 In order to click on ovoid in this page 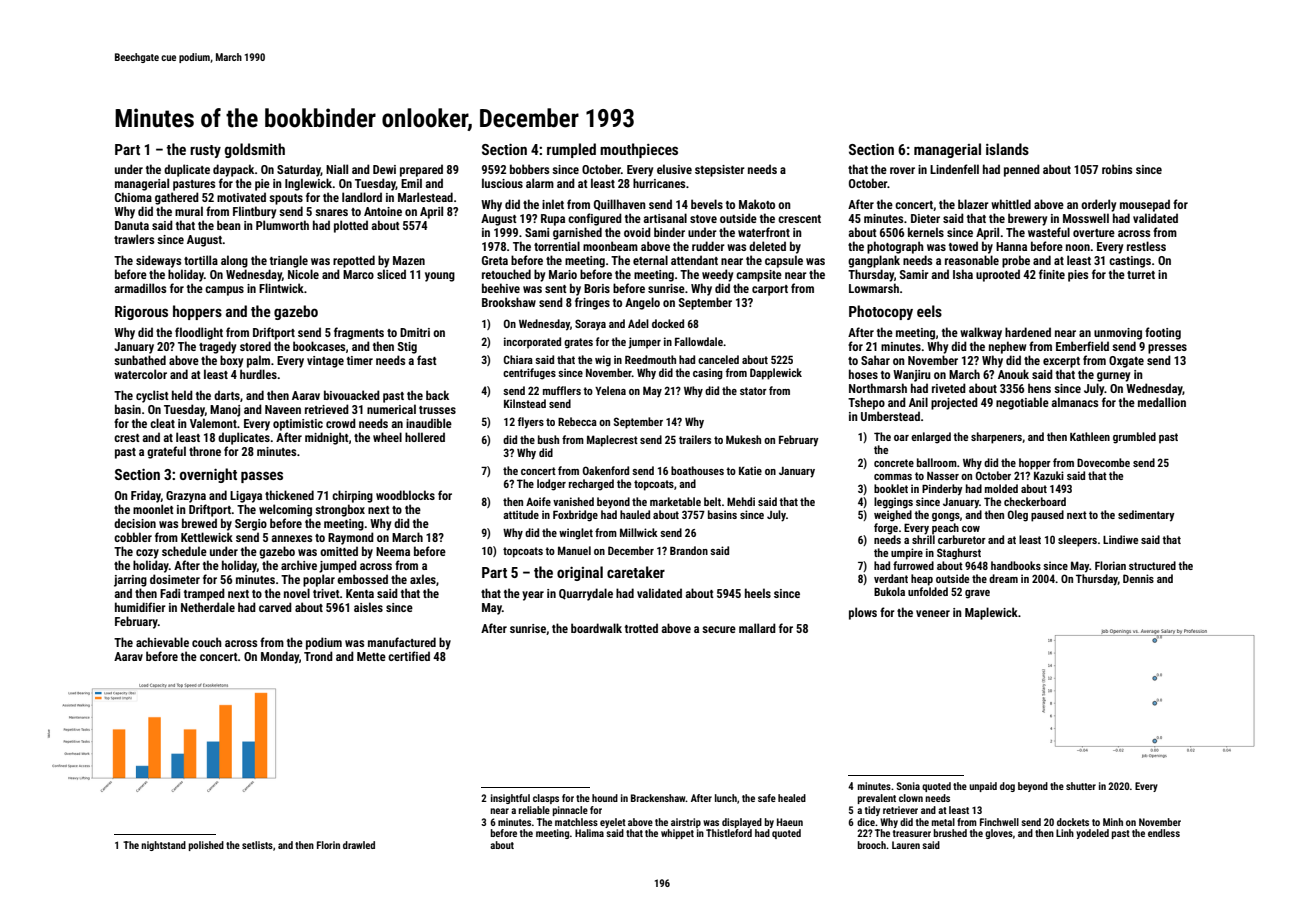, I will do `click(637, 232)`.
